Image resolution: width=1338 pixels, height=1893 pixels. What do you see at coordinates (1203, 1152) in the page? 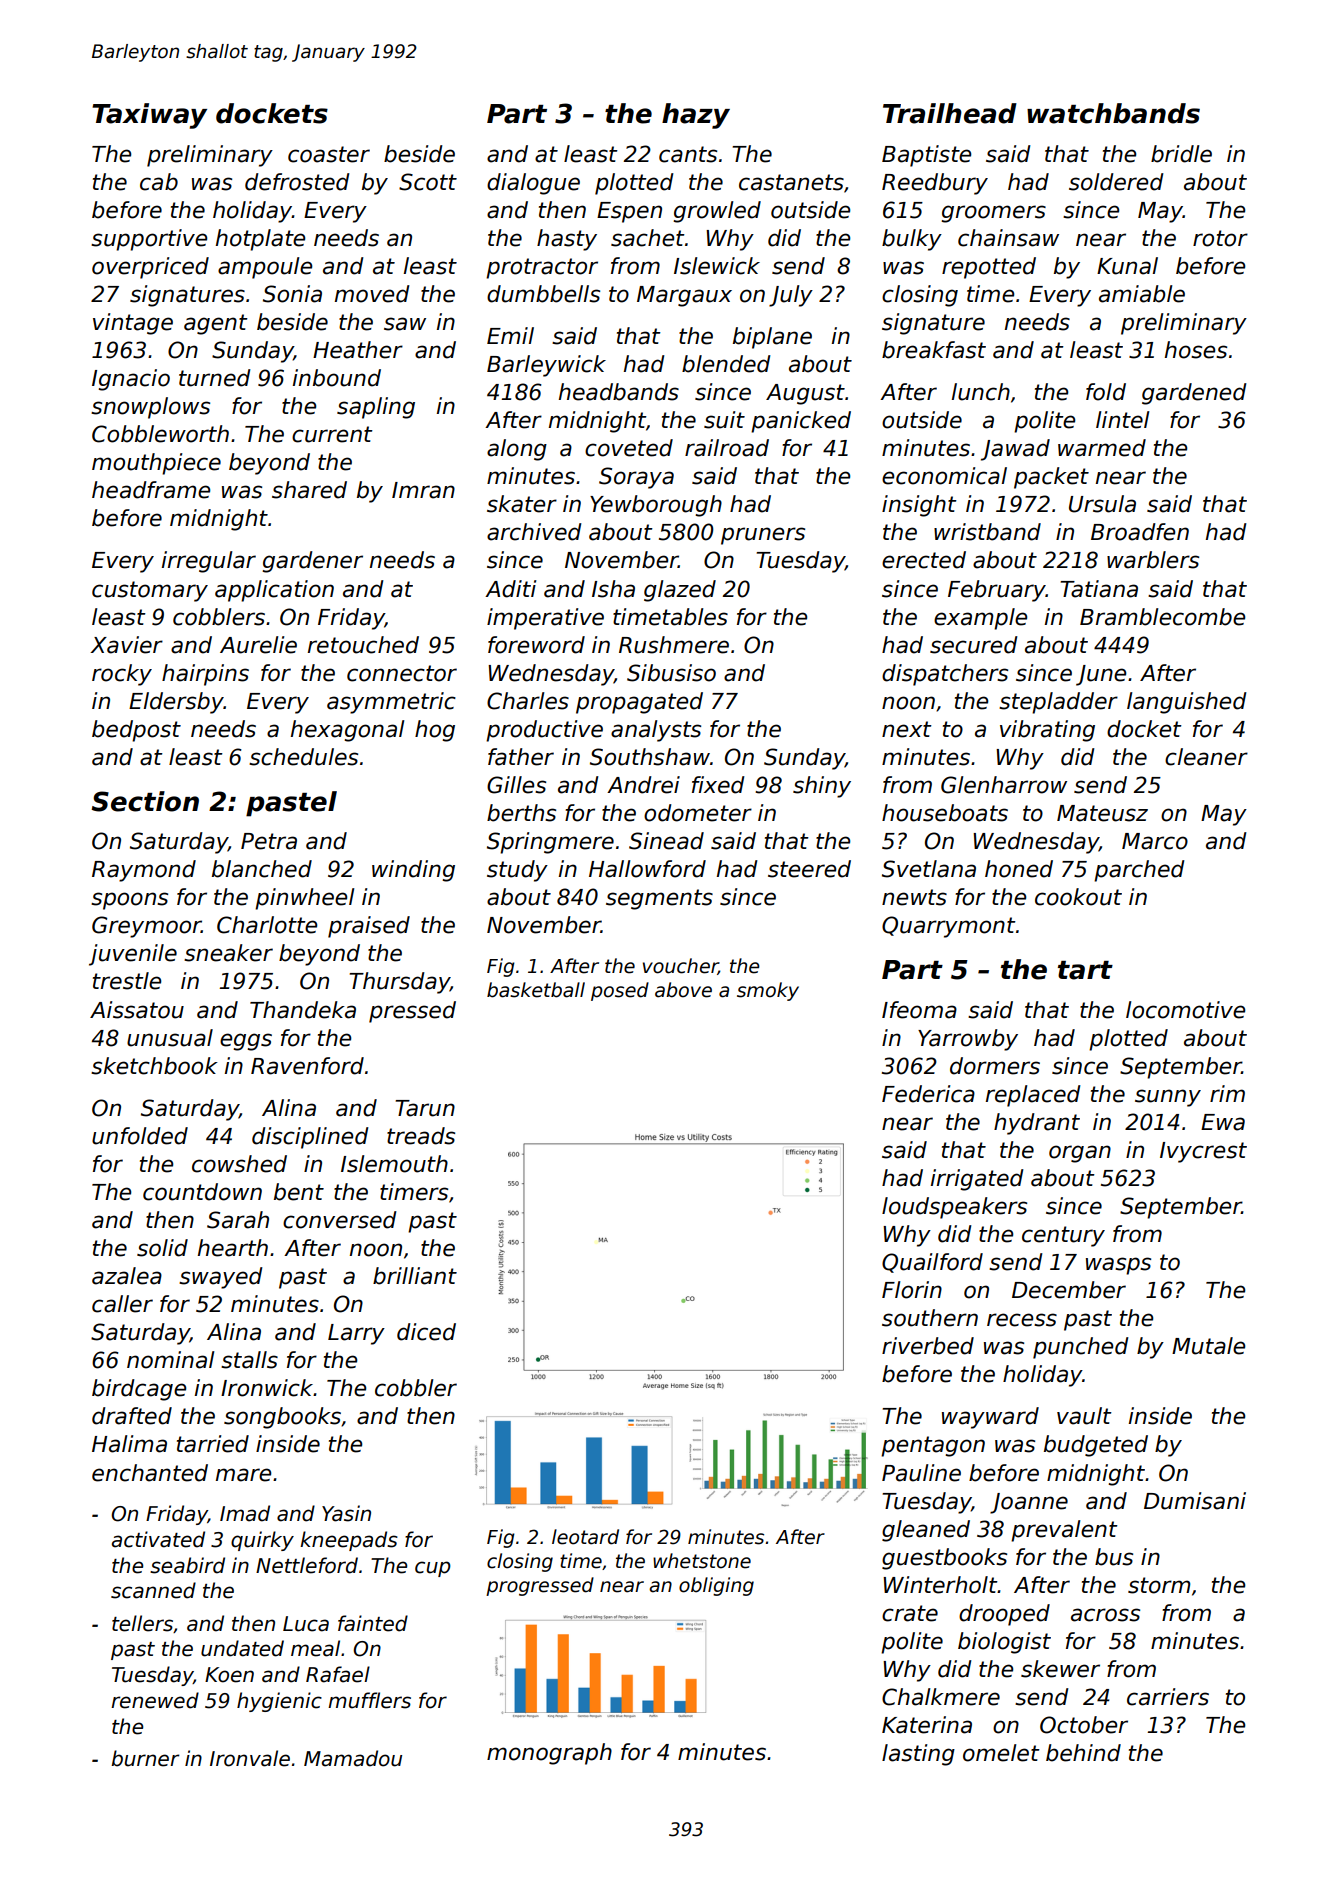
I see `Ivycrest` at bounding box center [1203, 1152].
